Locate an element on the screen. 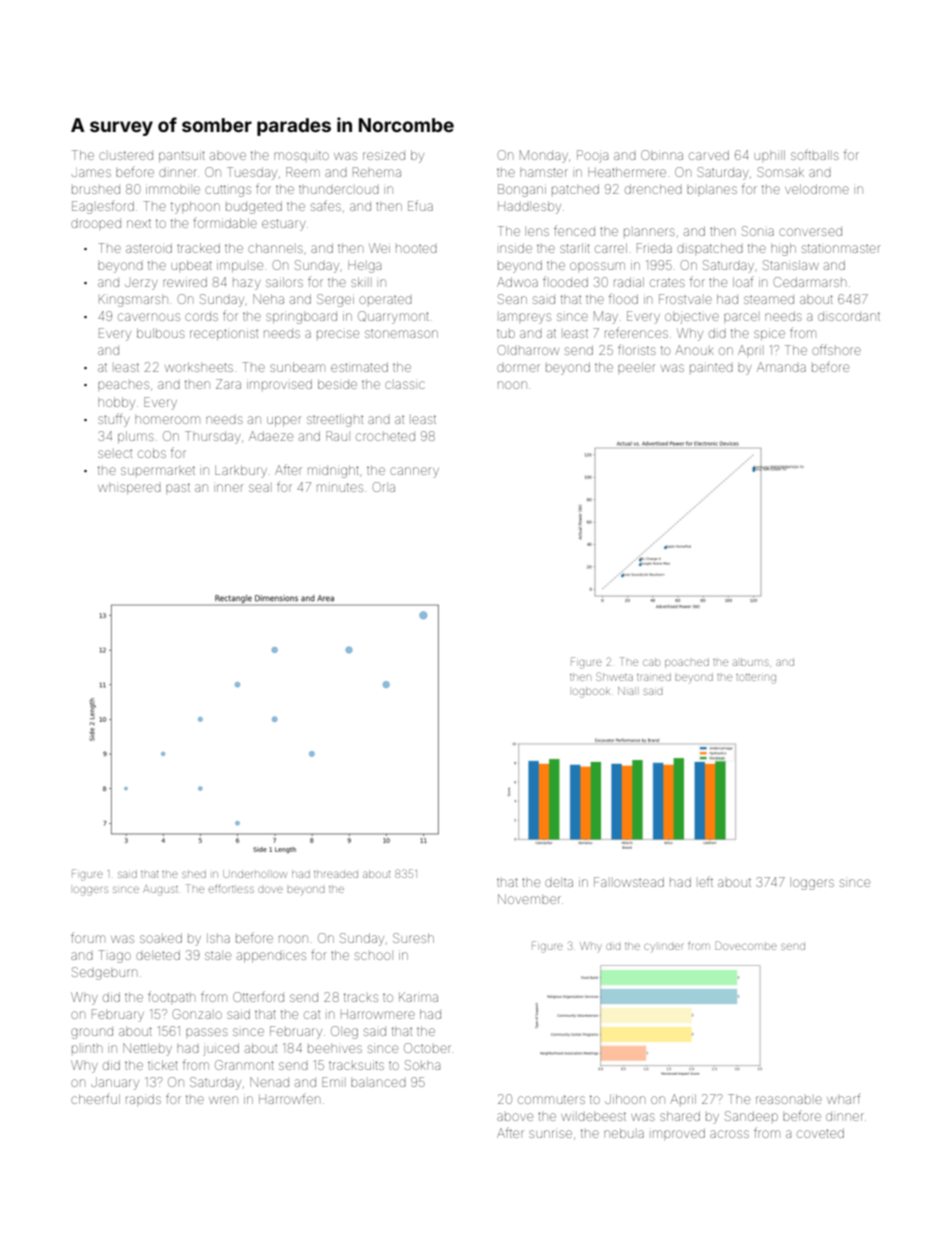  seal is located at coordinates (259, 488).
